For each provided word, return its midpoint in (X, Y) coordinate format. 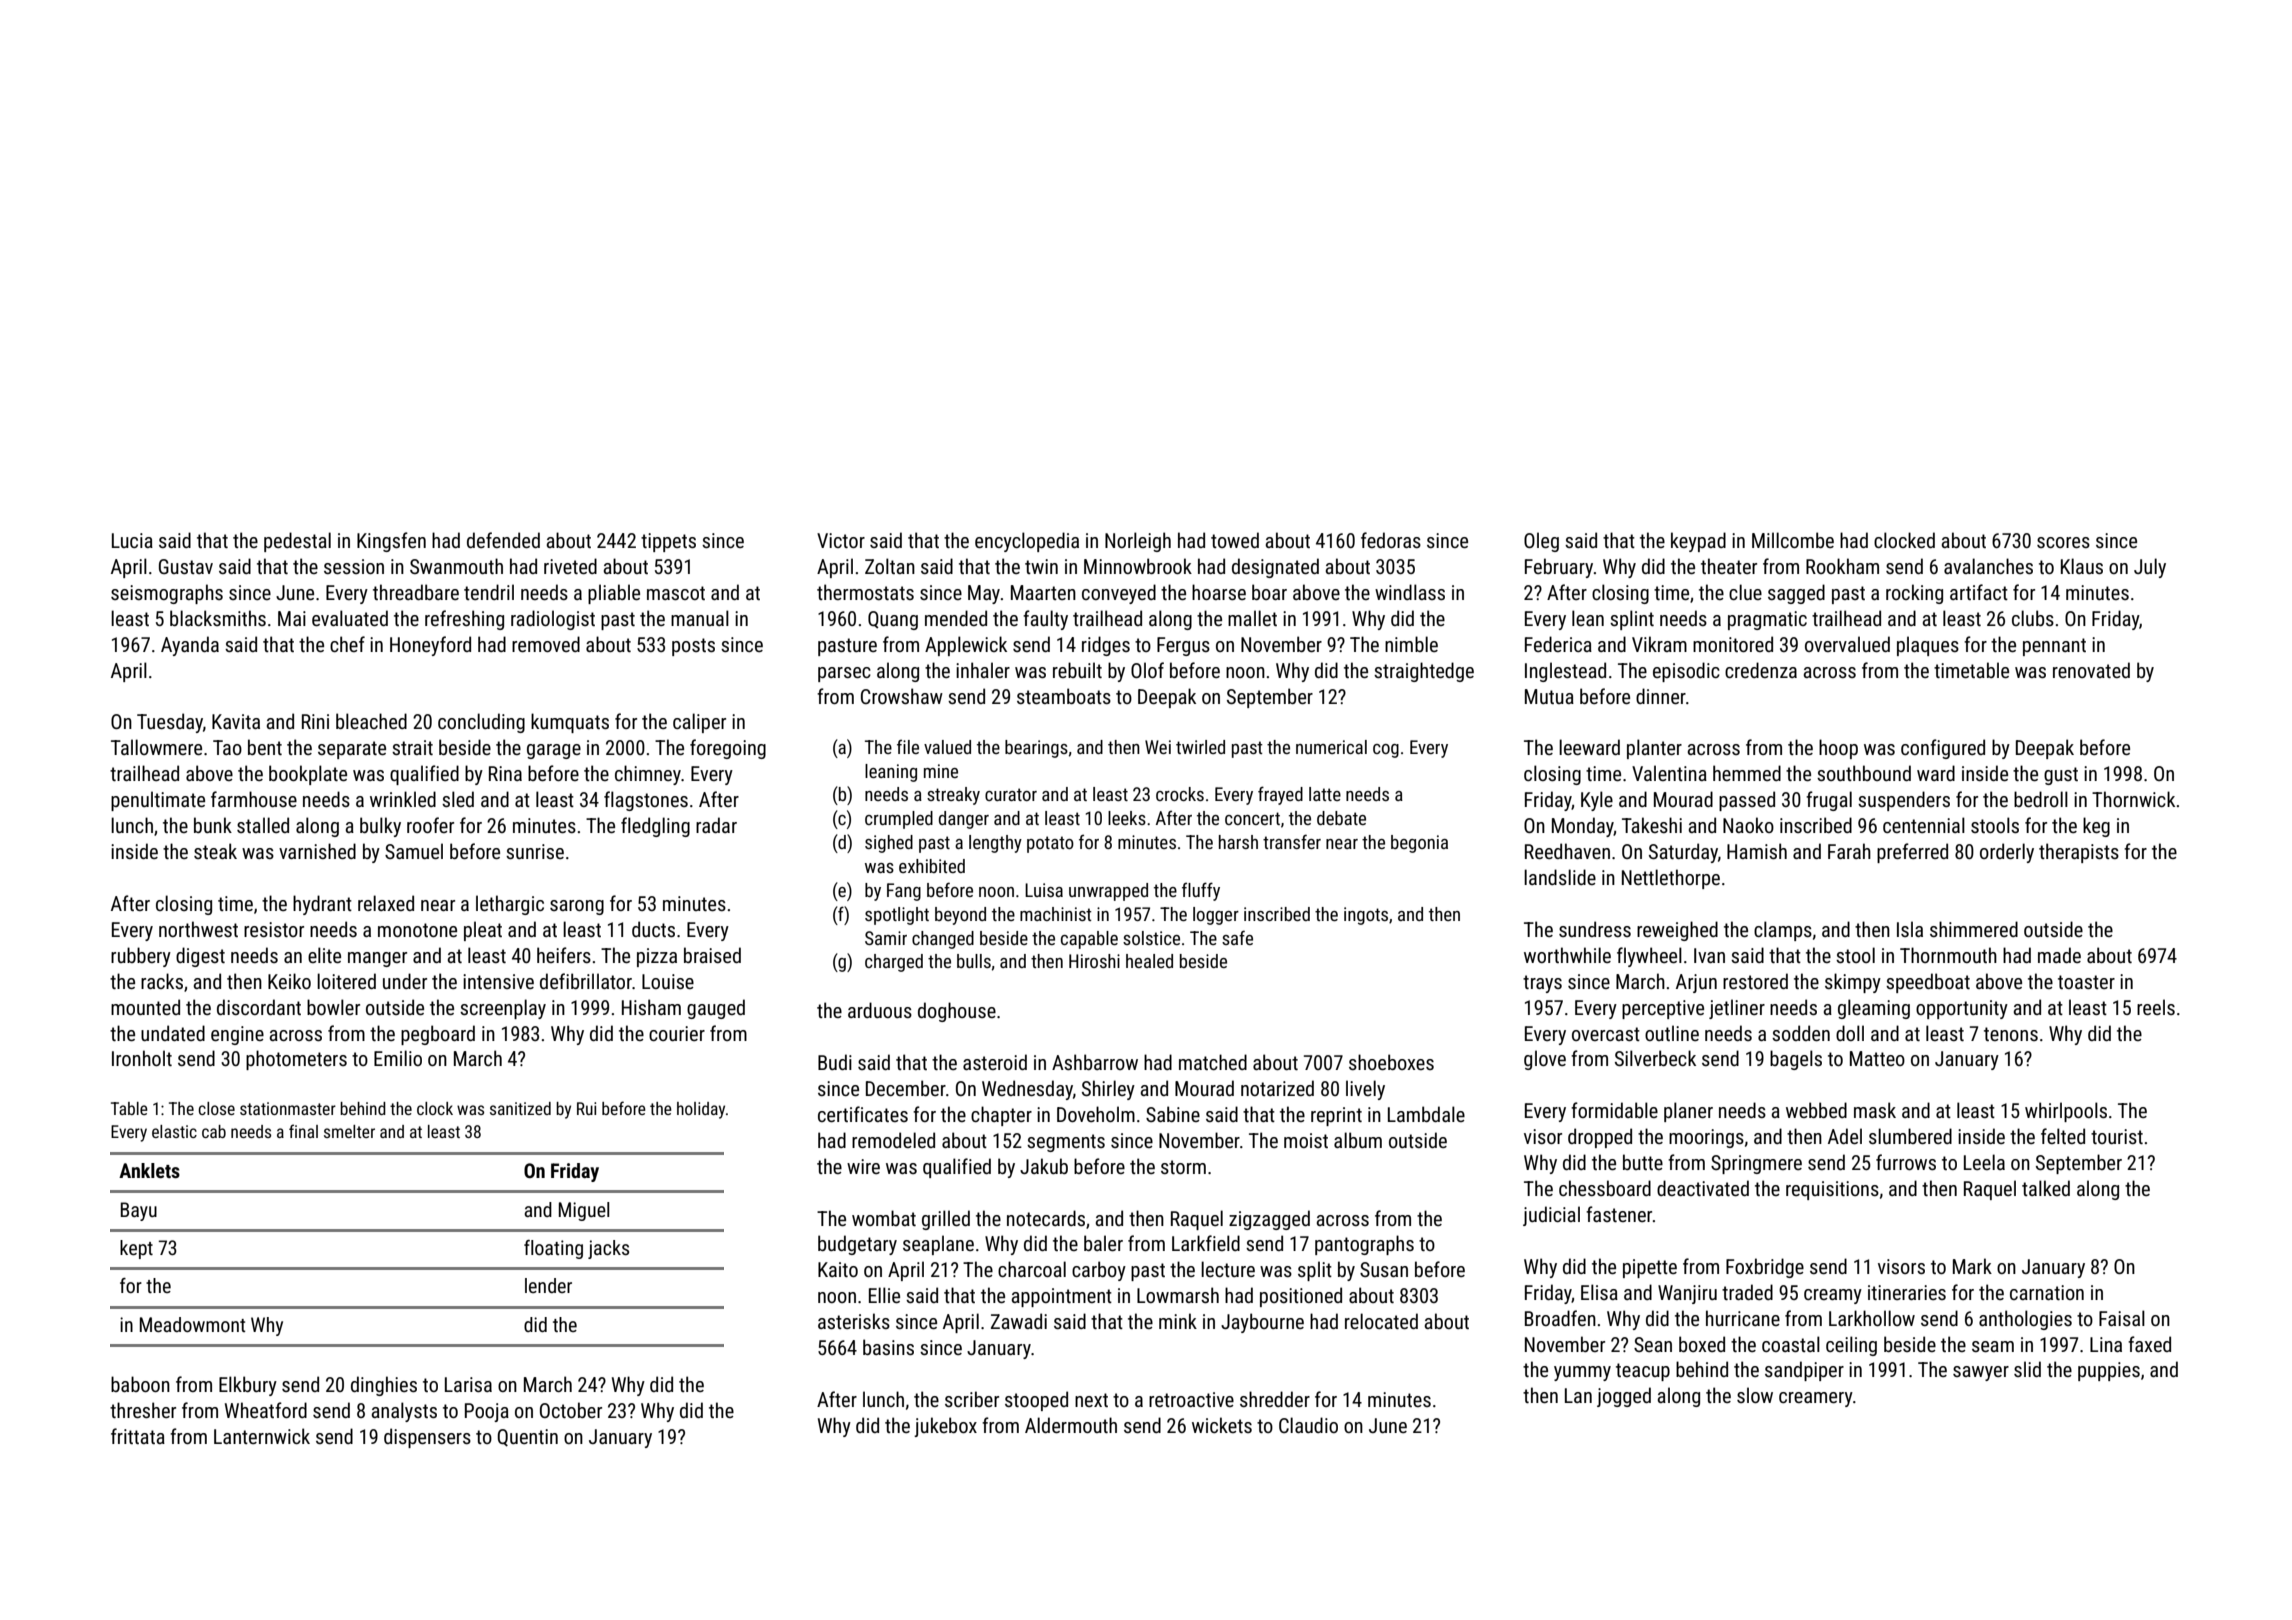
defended (503, 540)
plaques (1928, 646)
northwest (198, 929)
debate (1341, 818)
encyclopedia (1027, 542)
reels (2156, 1007)
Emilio (398, 1058)
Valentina (1669, 773)
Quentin (527, 1438)
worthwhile (1567, 955)
